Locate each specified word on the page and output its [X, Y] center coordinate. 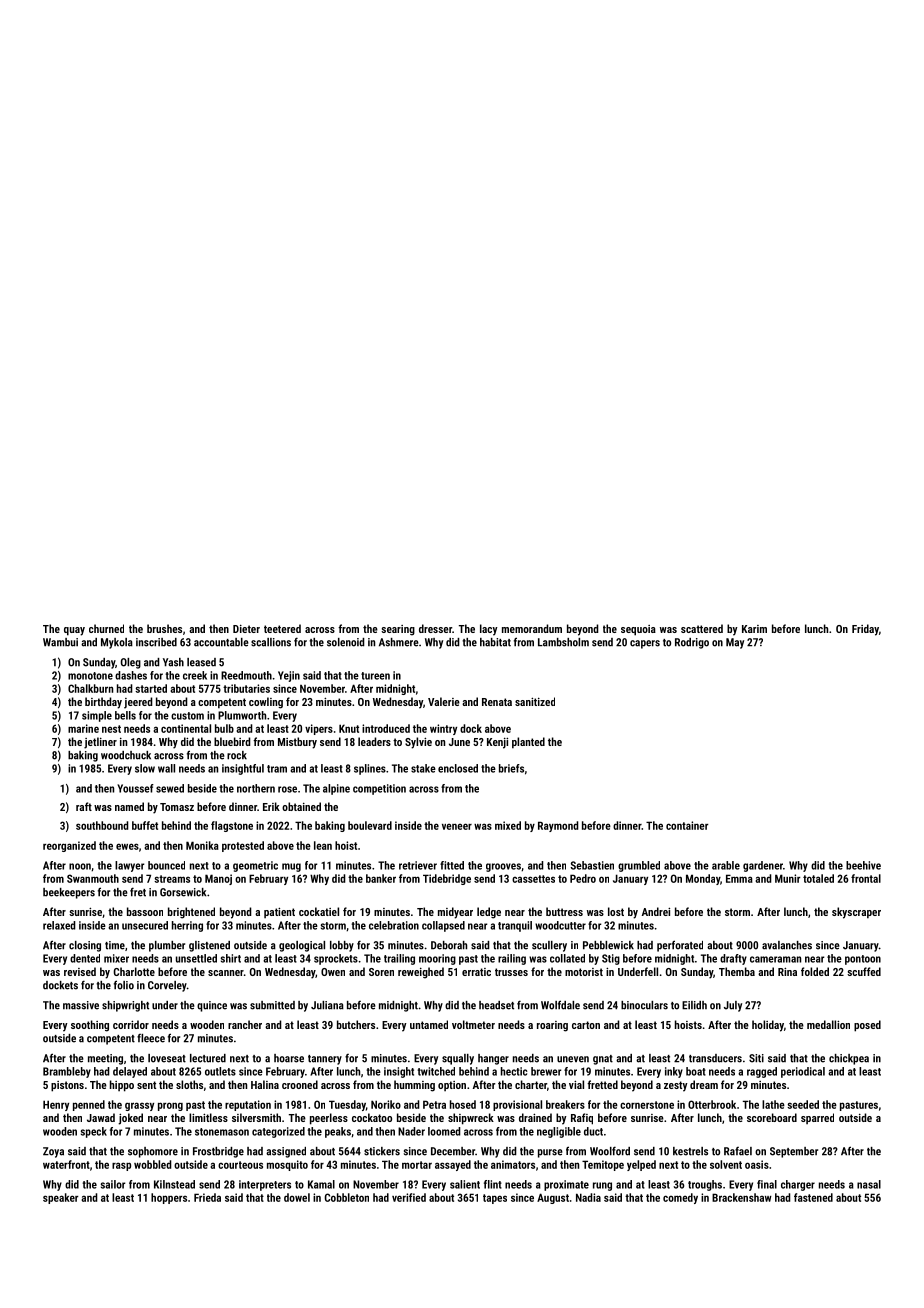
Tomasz [177, 807]
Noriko [386, 1104]
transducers [715, 1058]
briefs [511, 768]
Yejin [289, 676]
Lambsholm [563, 642]
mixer [116, 958]
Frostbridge [218, 1152]
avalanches [787, 945]
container [687, 825]
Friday [865, 630]
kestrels [690, 1151]
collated [567, 958]
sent [146, 1085]
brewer [546, 1071]
